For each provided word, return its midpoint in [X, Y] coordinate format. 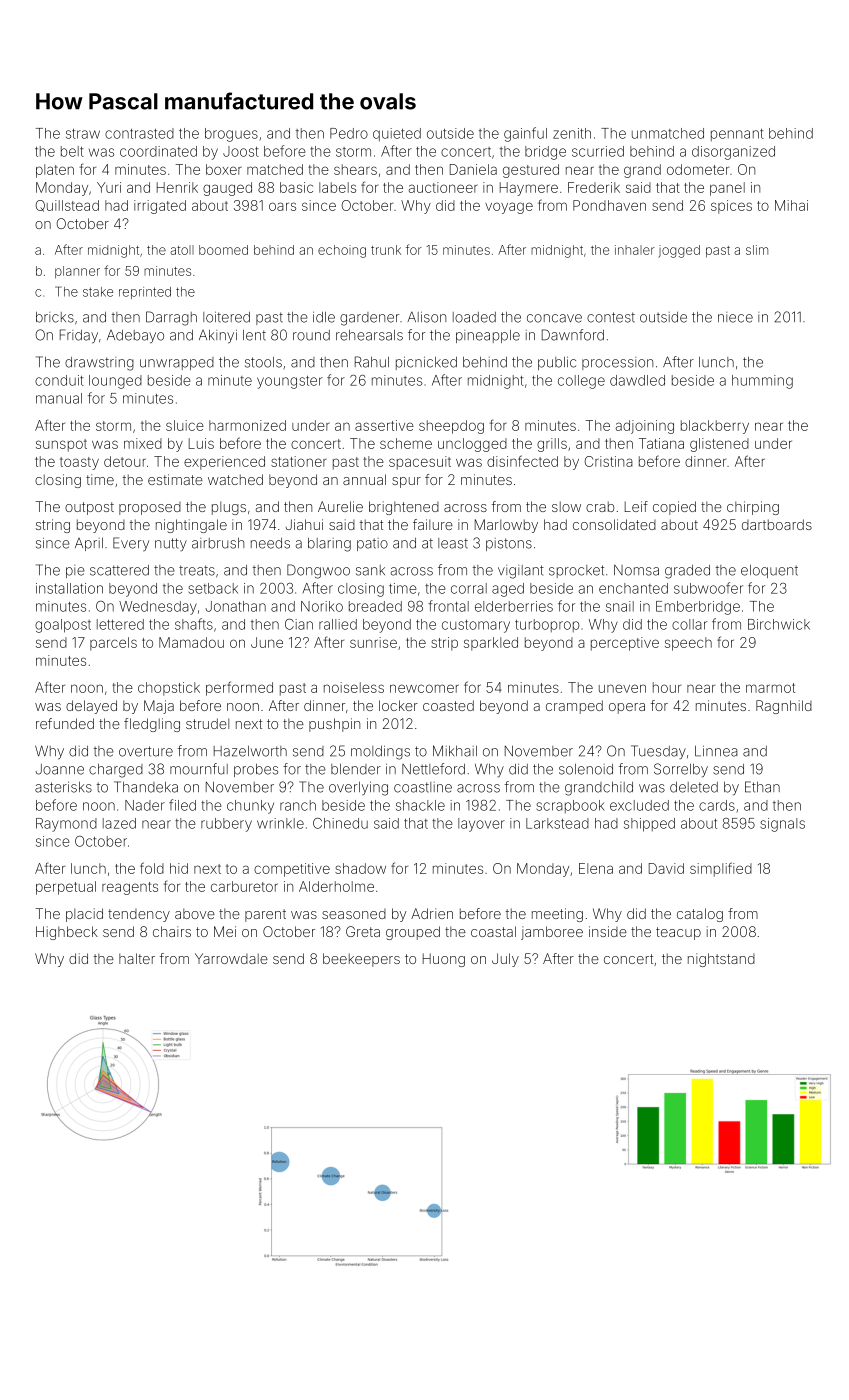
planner [77, 272]
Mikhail [455, 751]
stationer [299, 461]
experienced [224, 463]
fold [152, 868]
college [581, 382]
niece [735, 317]
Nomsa [636, 570]
